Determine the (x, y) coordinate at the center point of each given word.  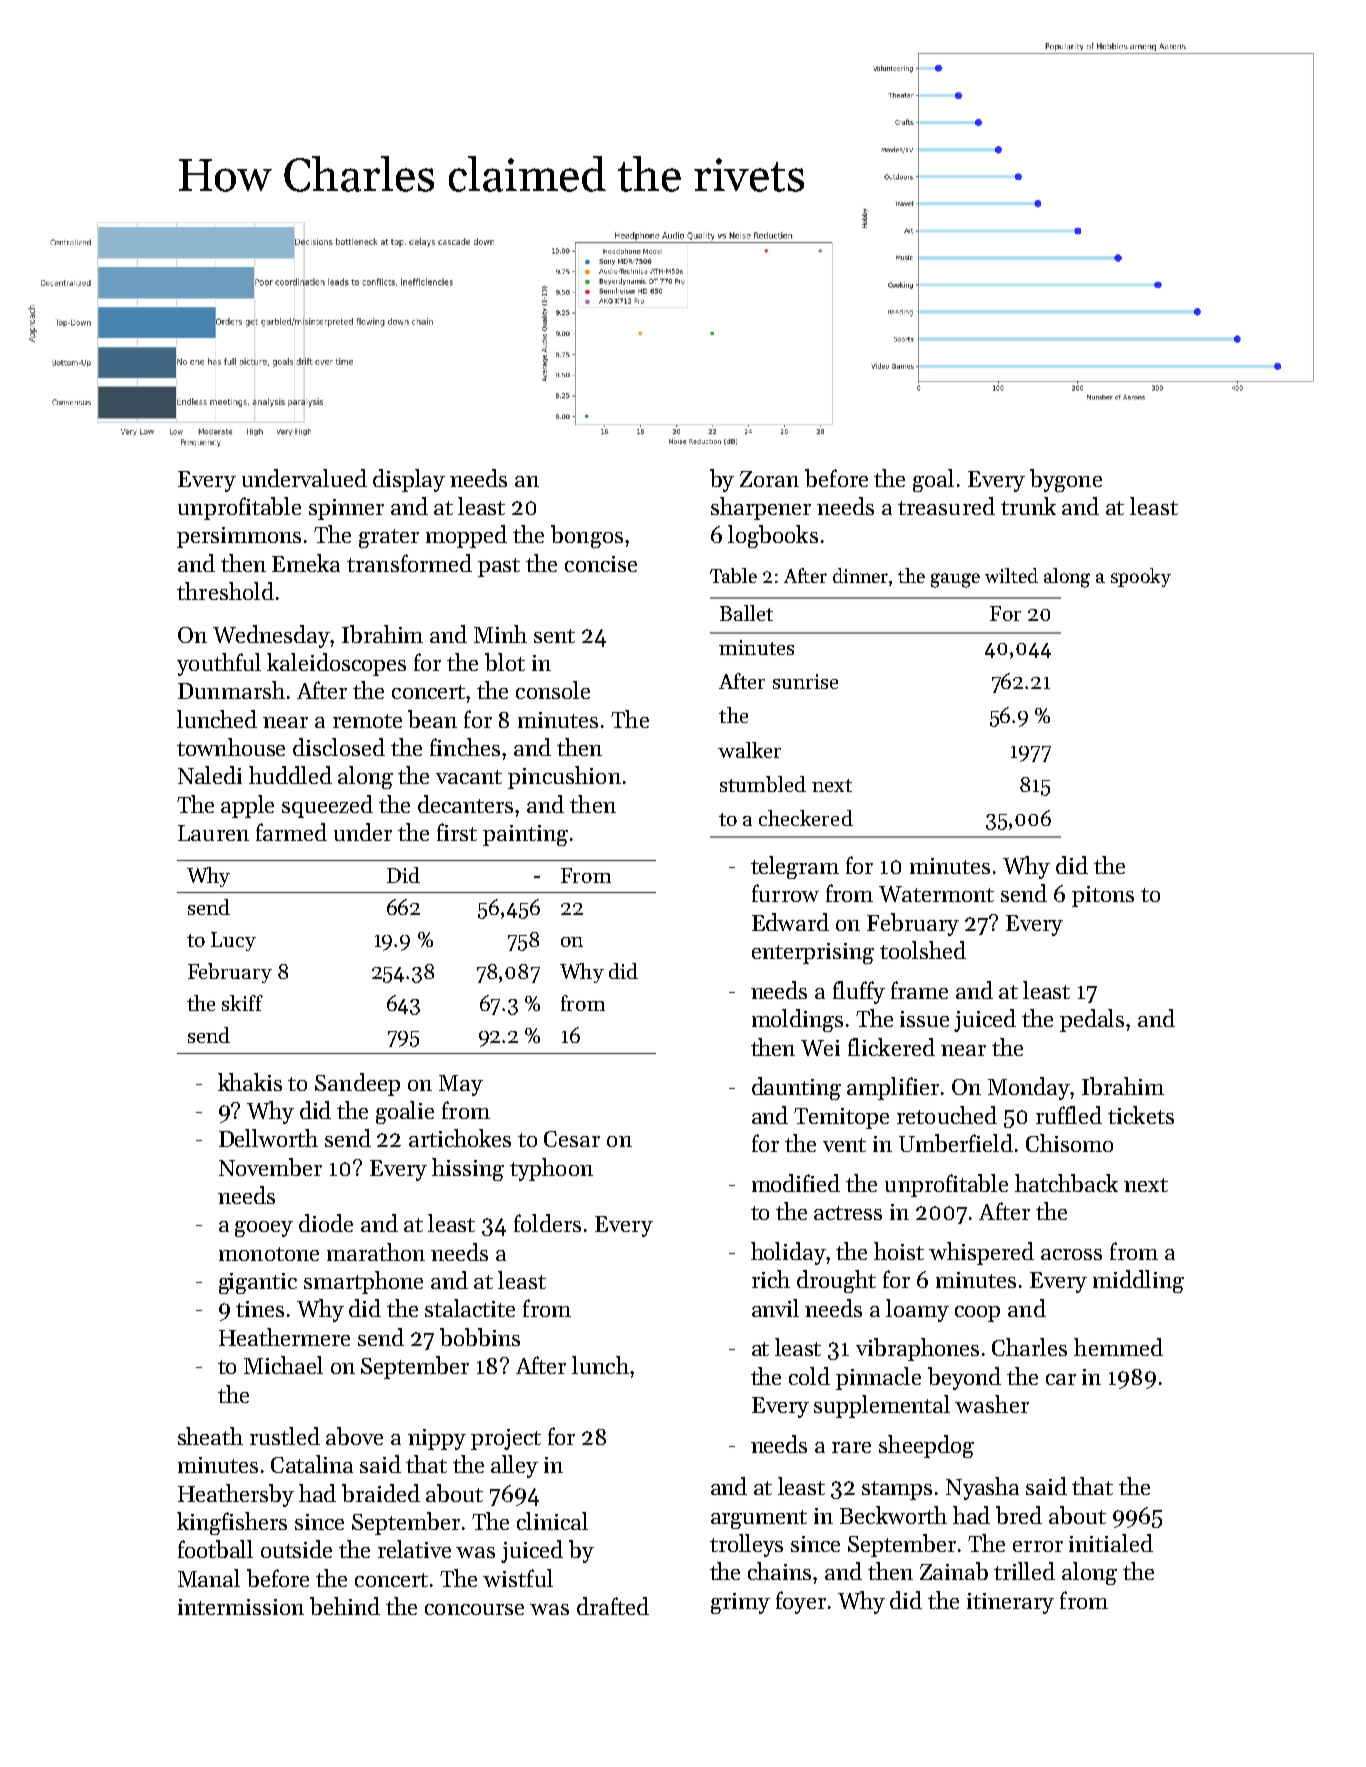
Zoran (769, 479)
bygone (1066, 480)
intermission (241, 1607)
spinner (346, 509)
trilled (1024, 1571)
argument (759, 1519)
